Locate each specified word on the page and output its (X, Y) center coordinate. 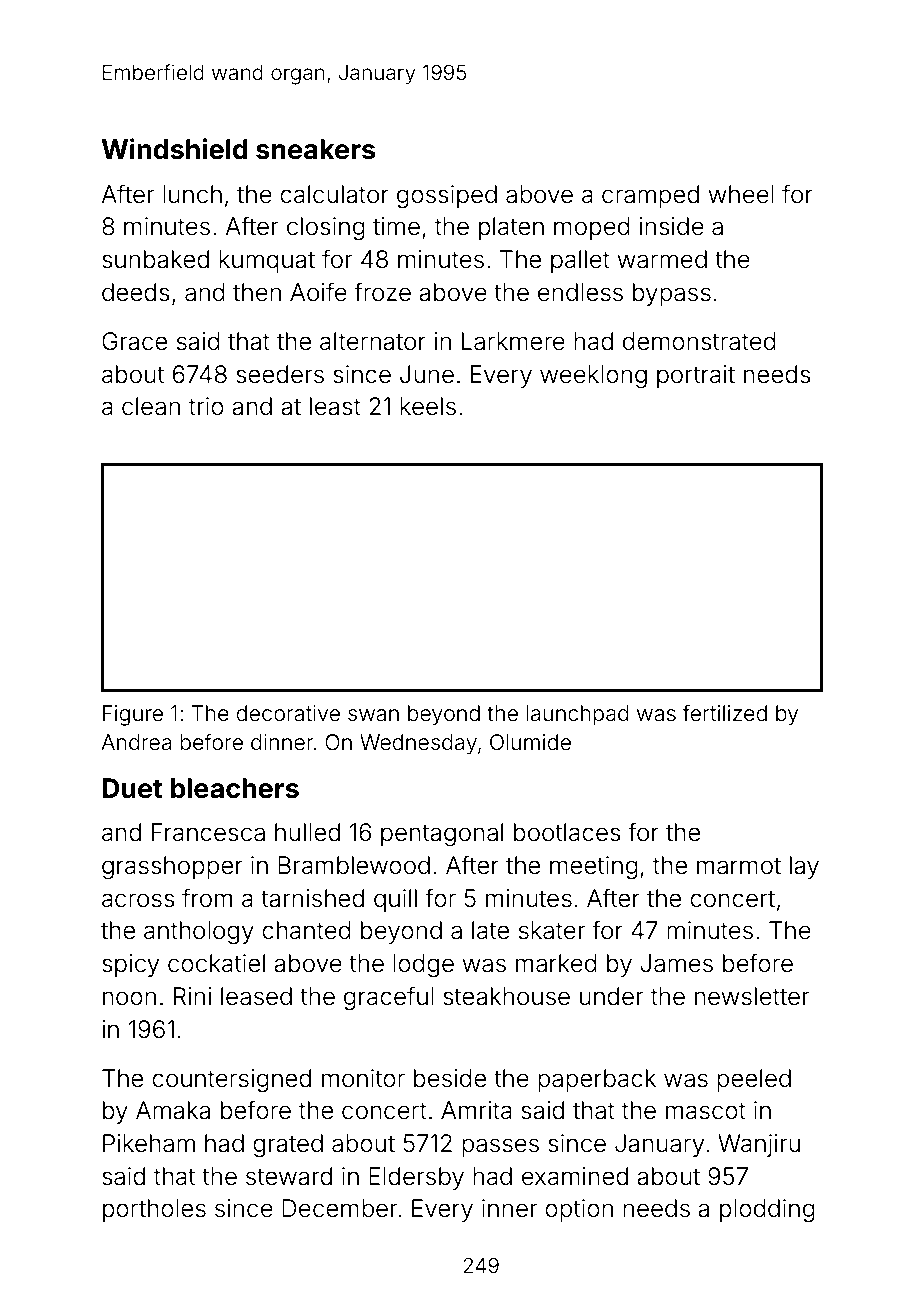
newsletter (752, 996)
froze (382, 292)
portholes (154, 1210)
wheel (741, 194)
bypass (672, 294)
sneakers (315, 149)
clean (151, 406)
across (138, 900)
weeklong (593, 376)
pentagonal (442, 834)
